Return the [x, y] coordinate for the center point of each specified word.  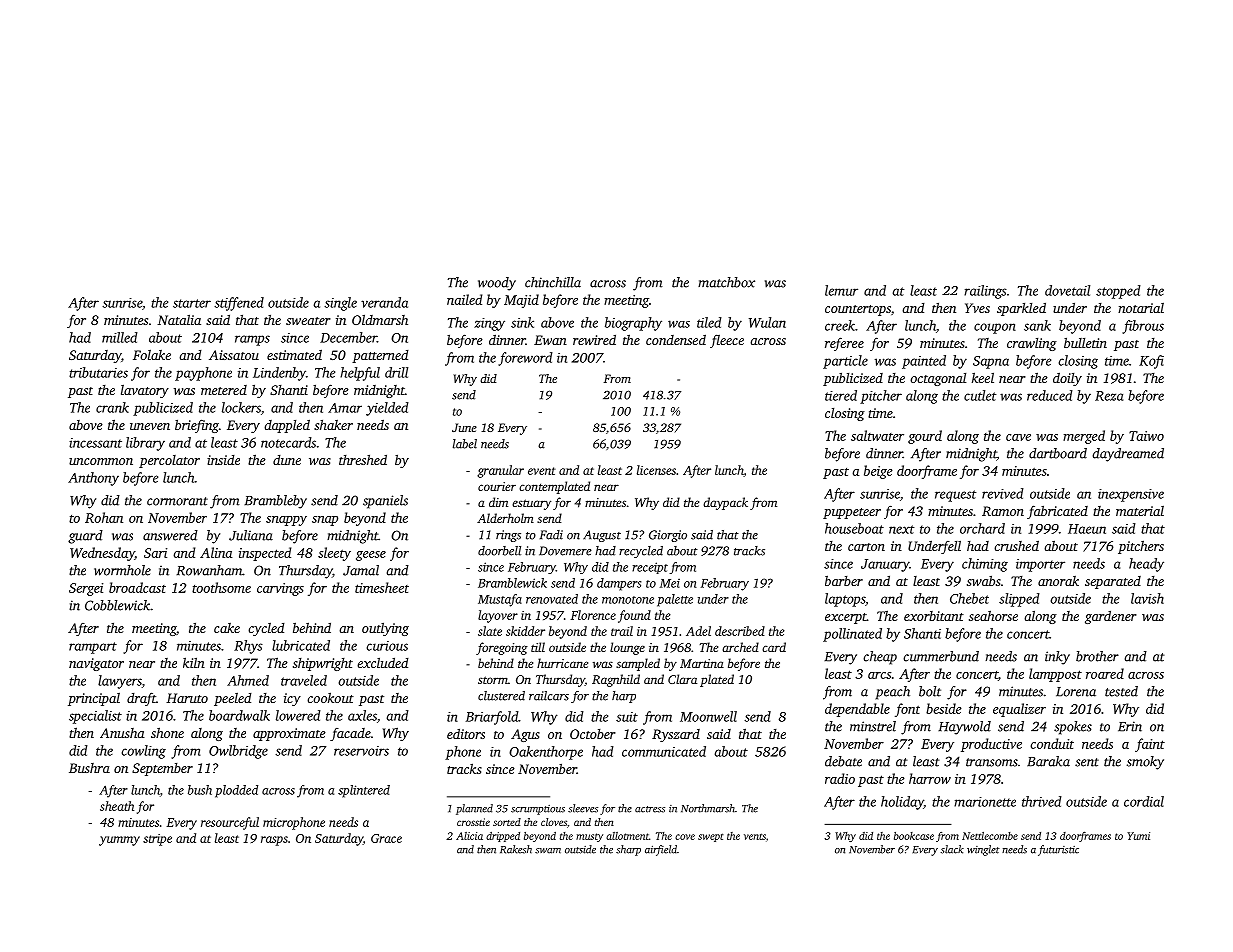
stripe [157, 840]
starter [192, 303]
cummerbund [941, 656]
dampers [619, 584]
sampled [638, 664]
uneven [150, 426]
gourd [925, 437]
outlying [385, 629]
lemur [841, 290]
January [885, 565]
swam [548, 851]
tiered [841, 395]
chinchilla [553, 282]
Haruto [187, 698]
